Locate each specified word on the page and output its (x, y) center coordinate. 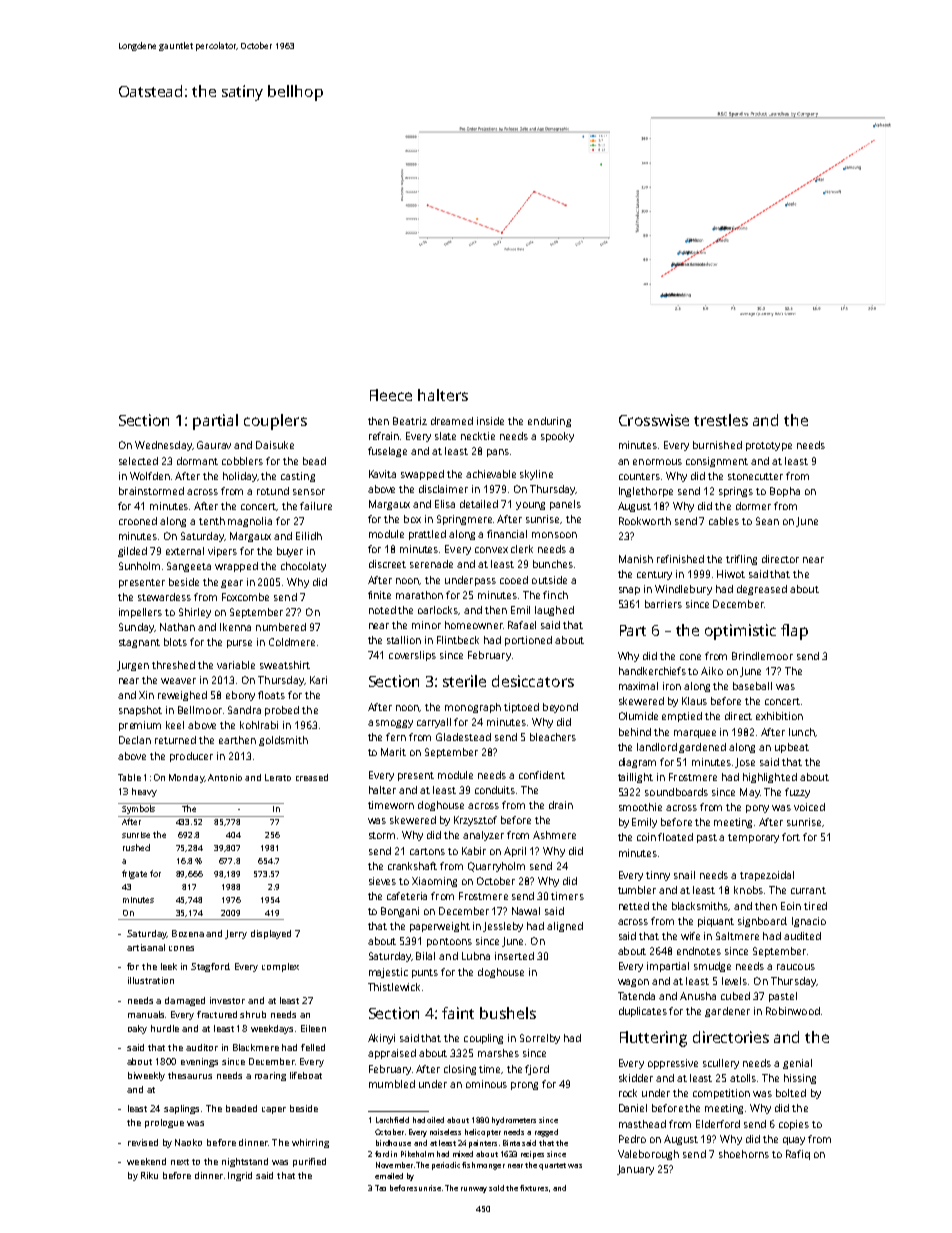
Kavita (382, 474)
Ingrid (240, 1176)
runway (474, 1190)
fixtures (534, 1188)
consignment (717, 462)
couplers (275, 422)
